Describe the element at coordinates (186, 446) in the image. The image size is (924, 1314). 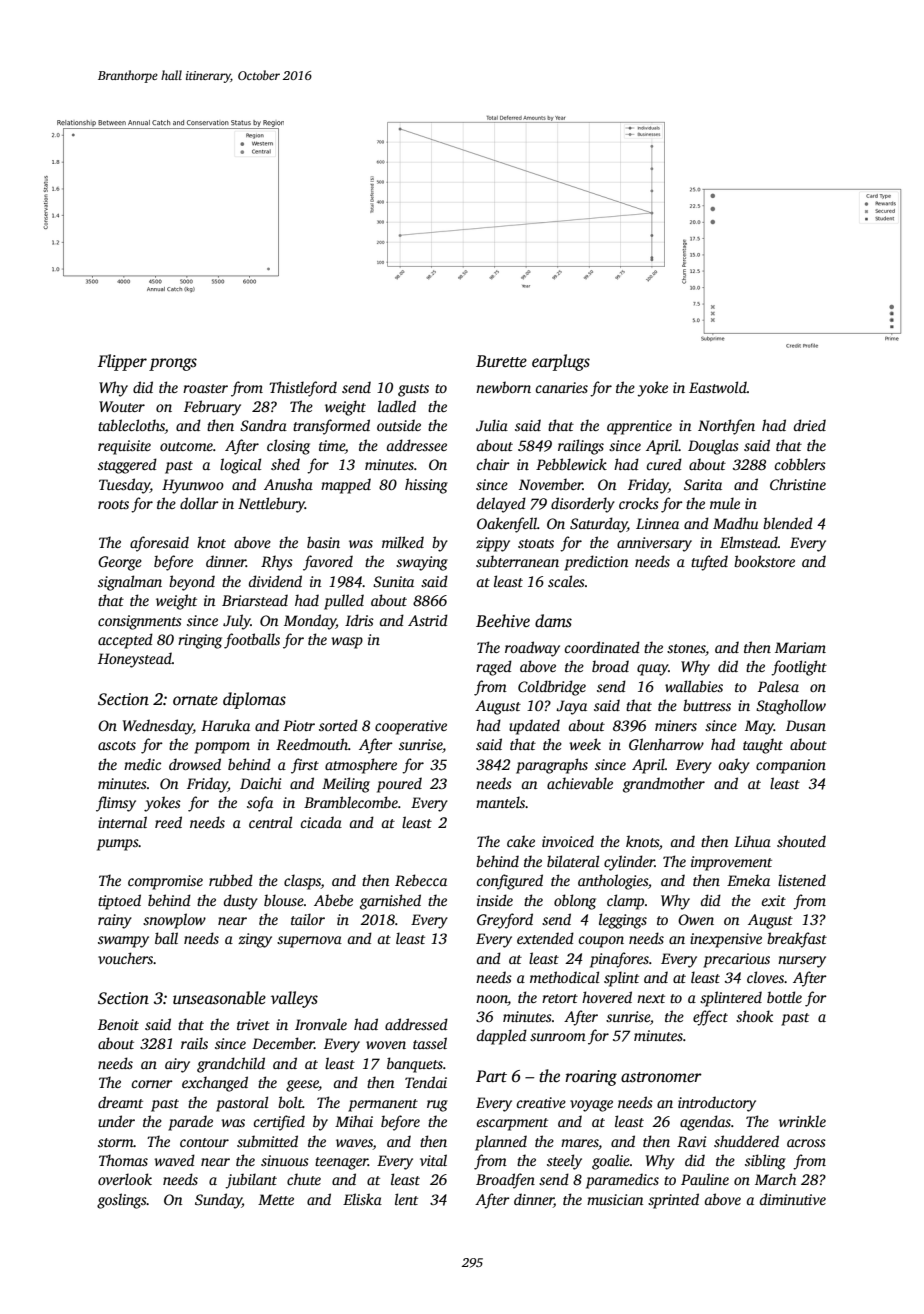
I see `outcome` at that location.
